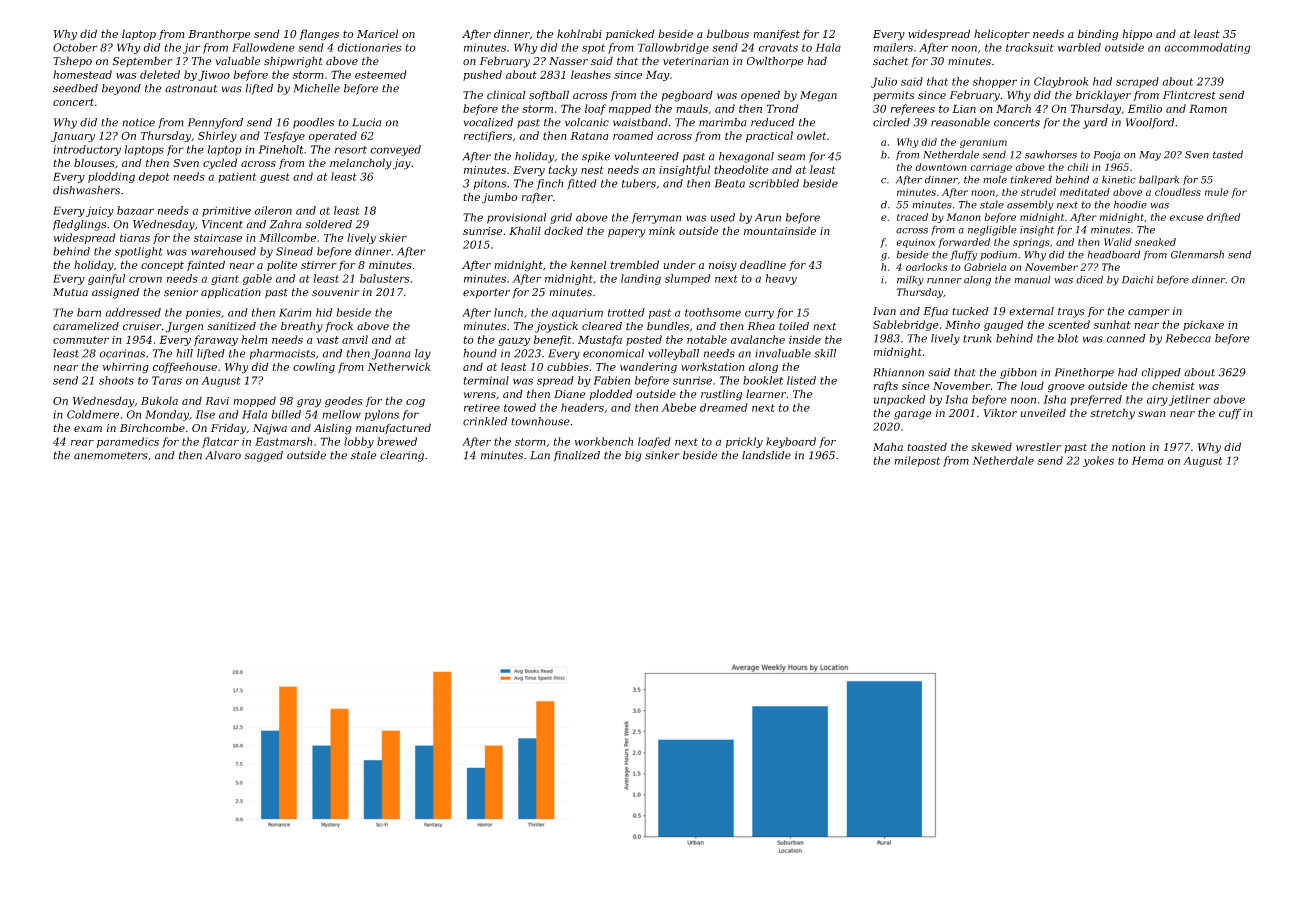 The height and width of the screenshot is (924, 1308). Describe the element at coordinates (86, 190) in the screenshot. I see `dishwashers` at that location.
